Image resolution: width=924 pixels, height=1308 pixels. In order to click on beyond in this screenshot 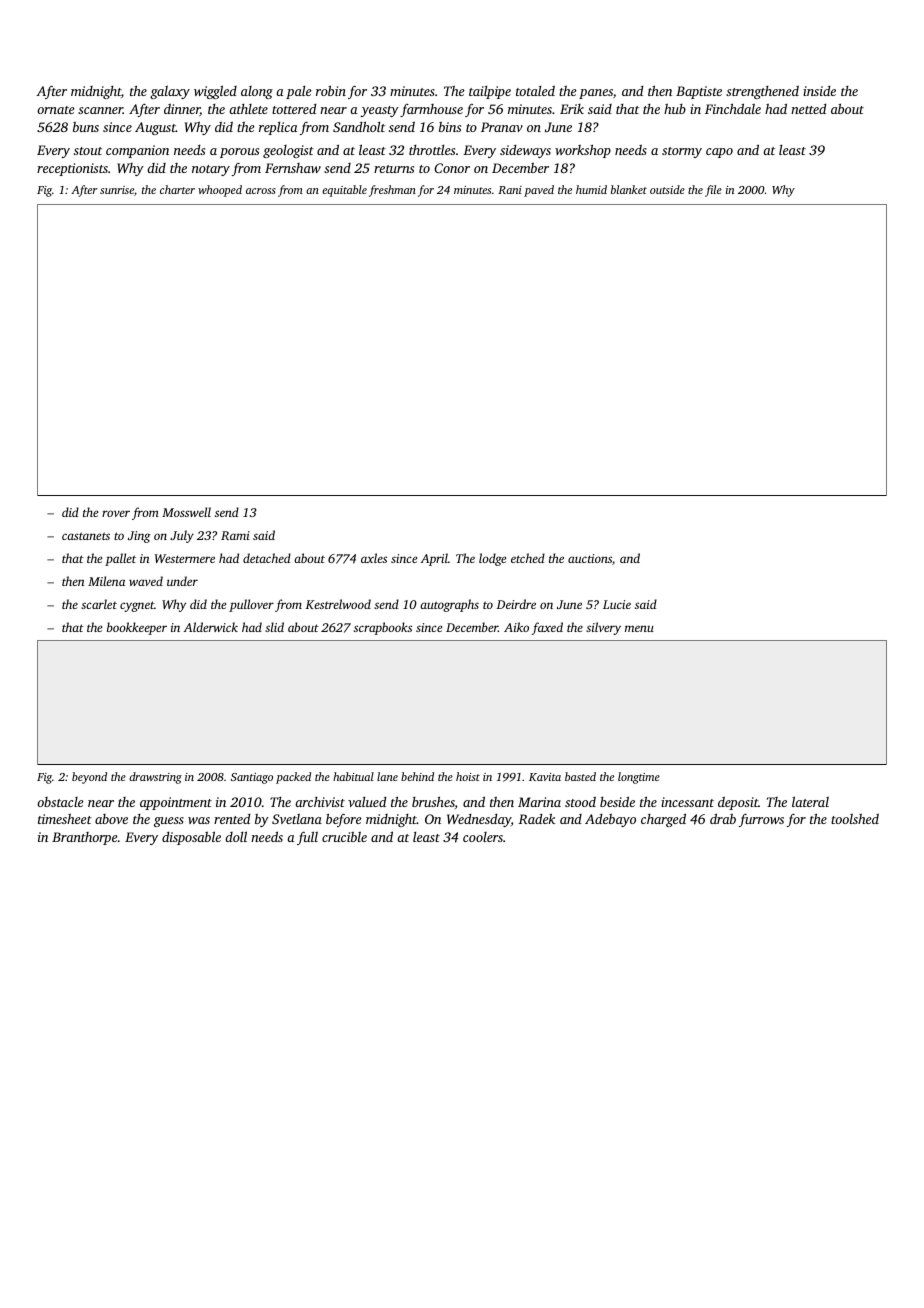, I will do `click(89, 778)`.
